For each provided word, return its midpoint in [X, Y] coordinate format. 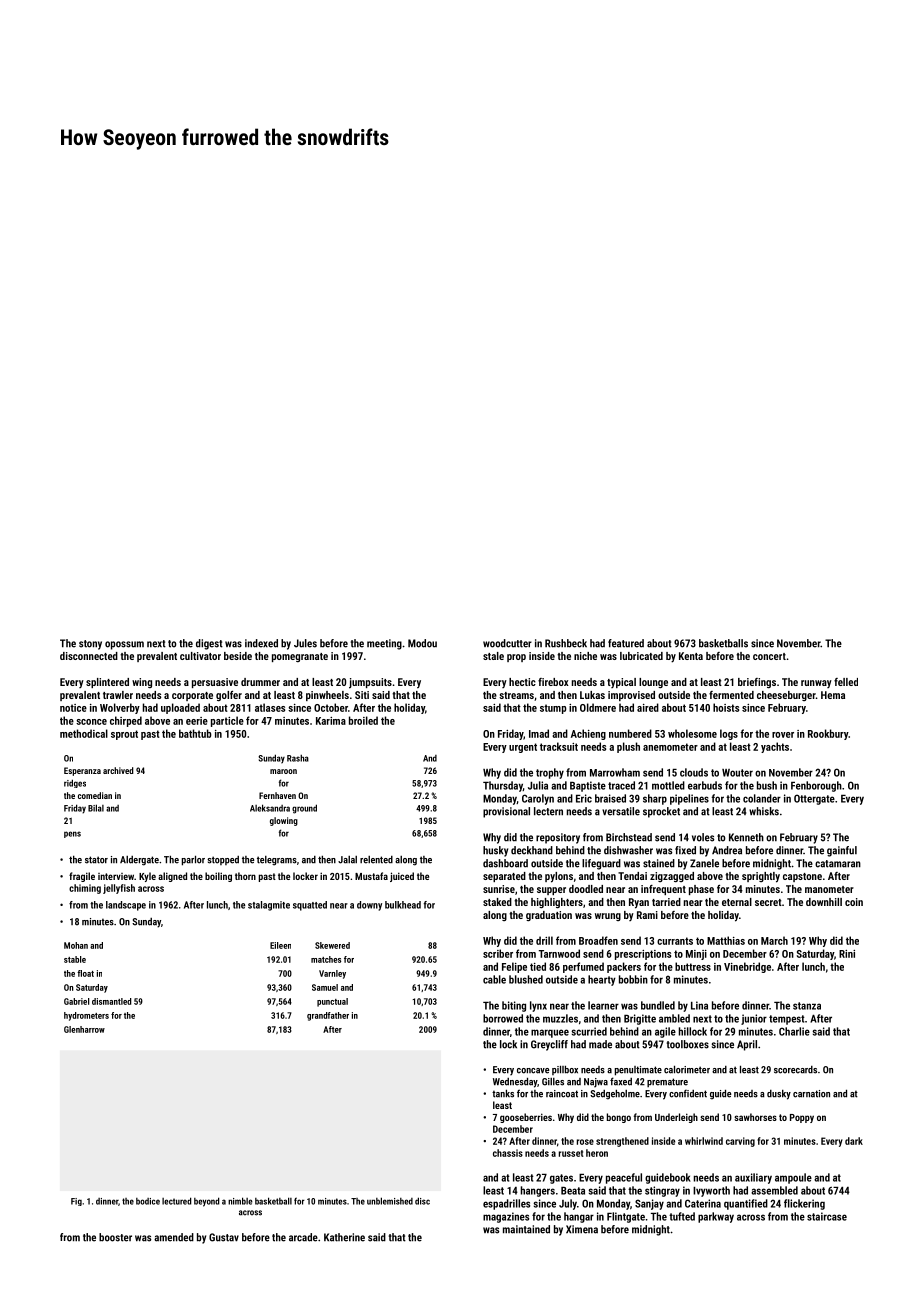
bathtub [195, 733]
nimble [240, 1201]
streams [516, 695]
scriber [498, 953]
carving [740, 1142]
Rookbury [828, 734]
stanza [807, 1006]
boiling [218, 877]
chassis [508, 1153]
